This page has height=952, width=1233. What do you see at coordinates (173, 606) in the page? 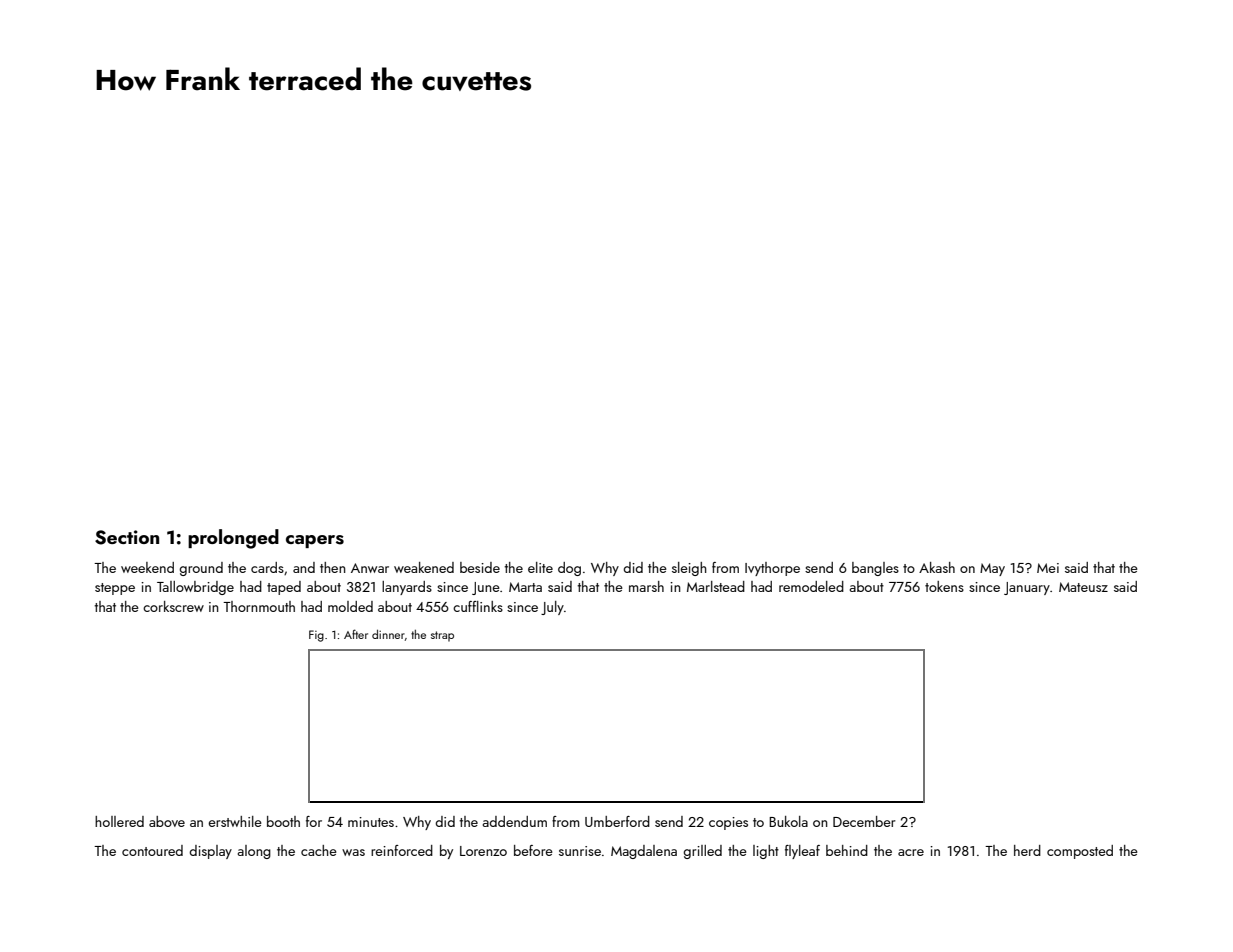
I see `corkscrew` at bounding box center [173, 606].
